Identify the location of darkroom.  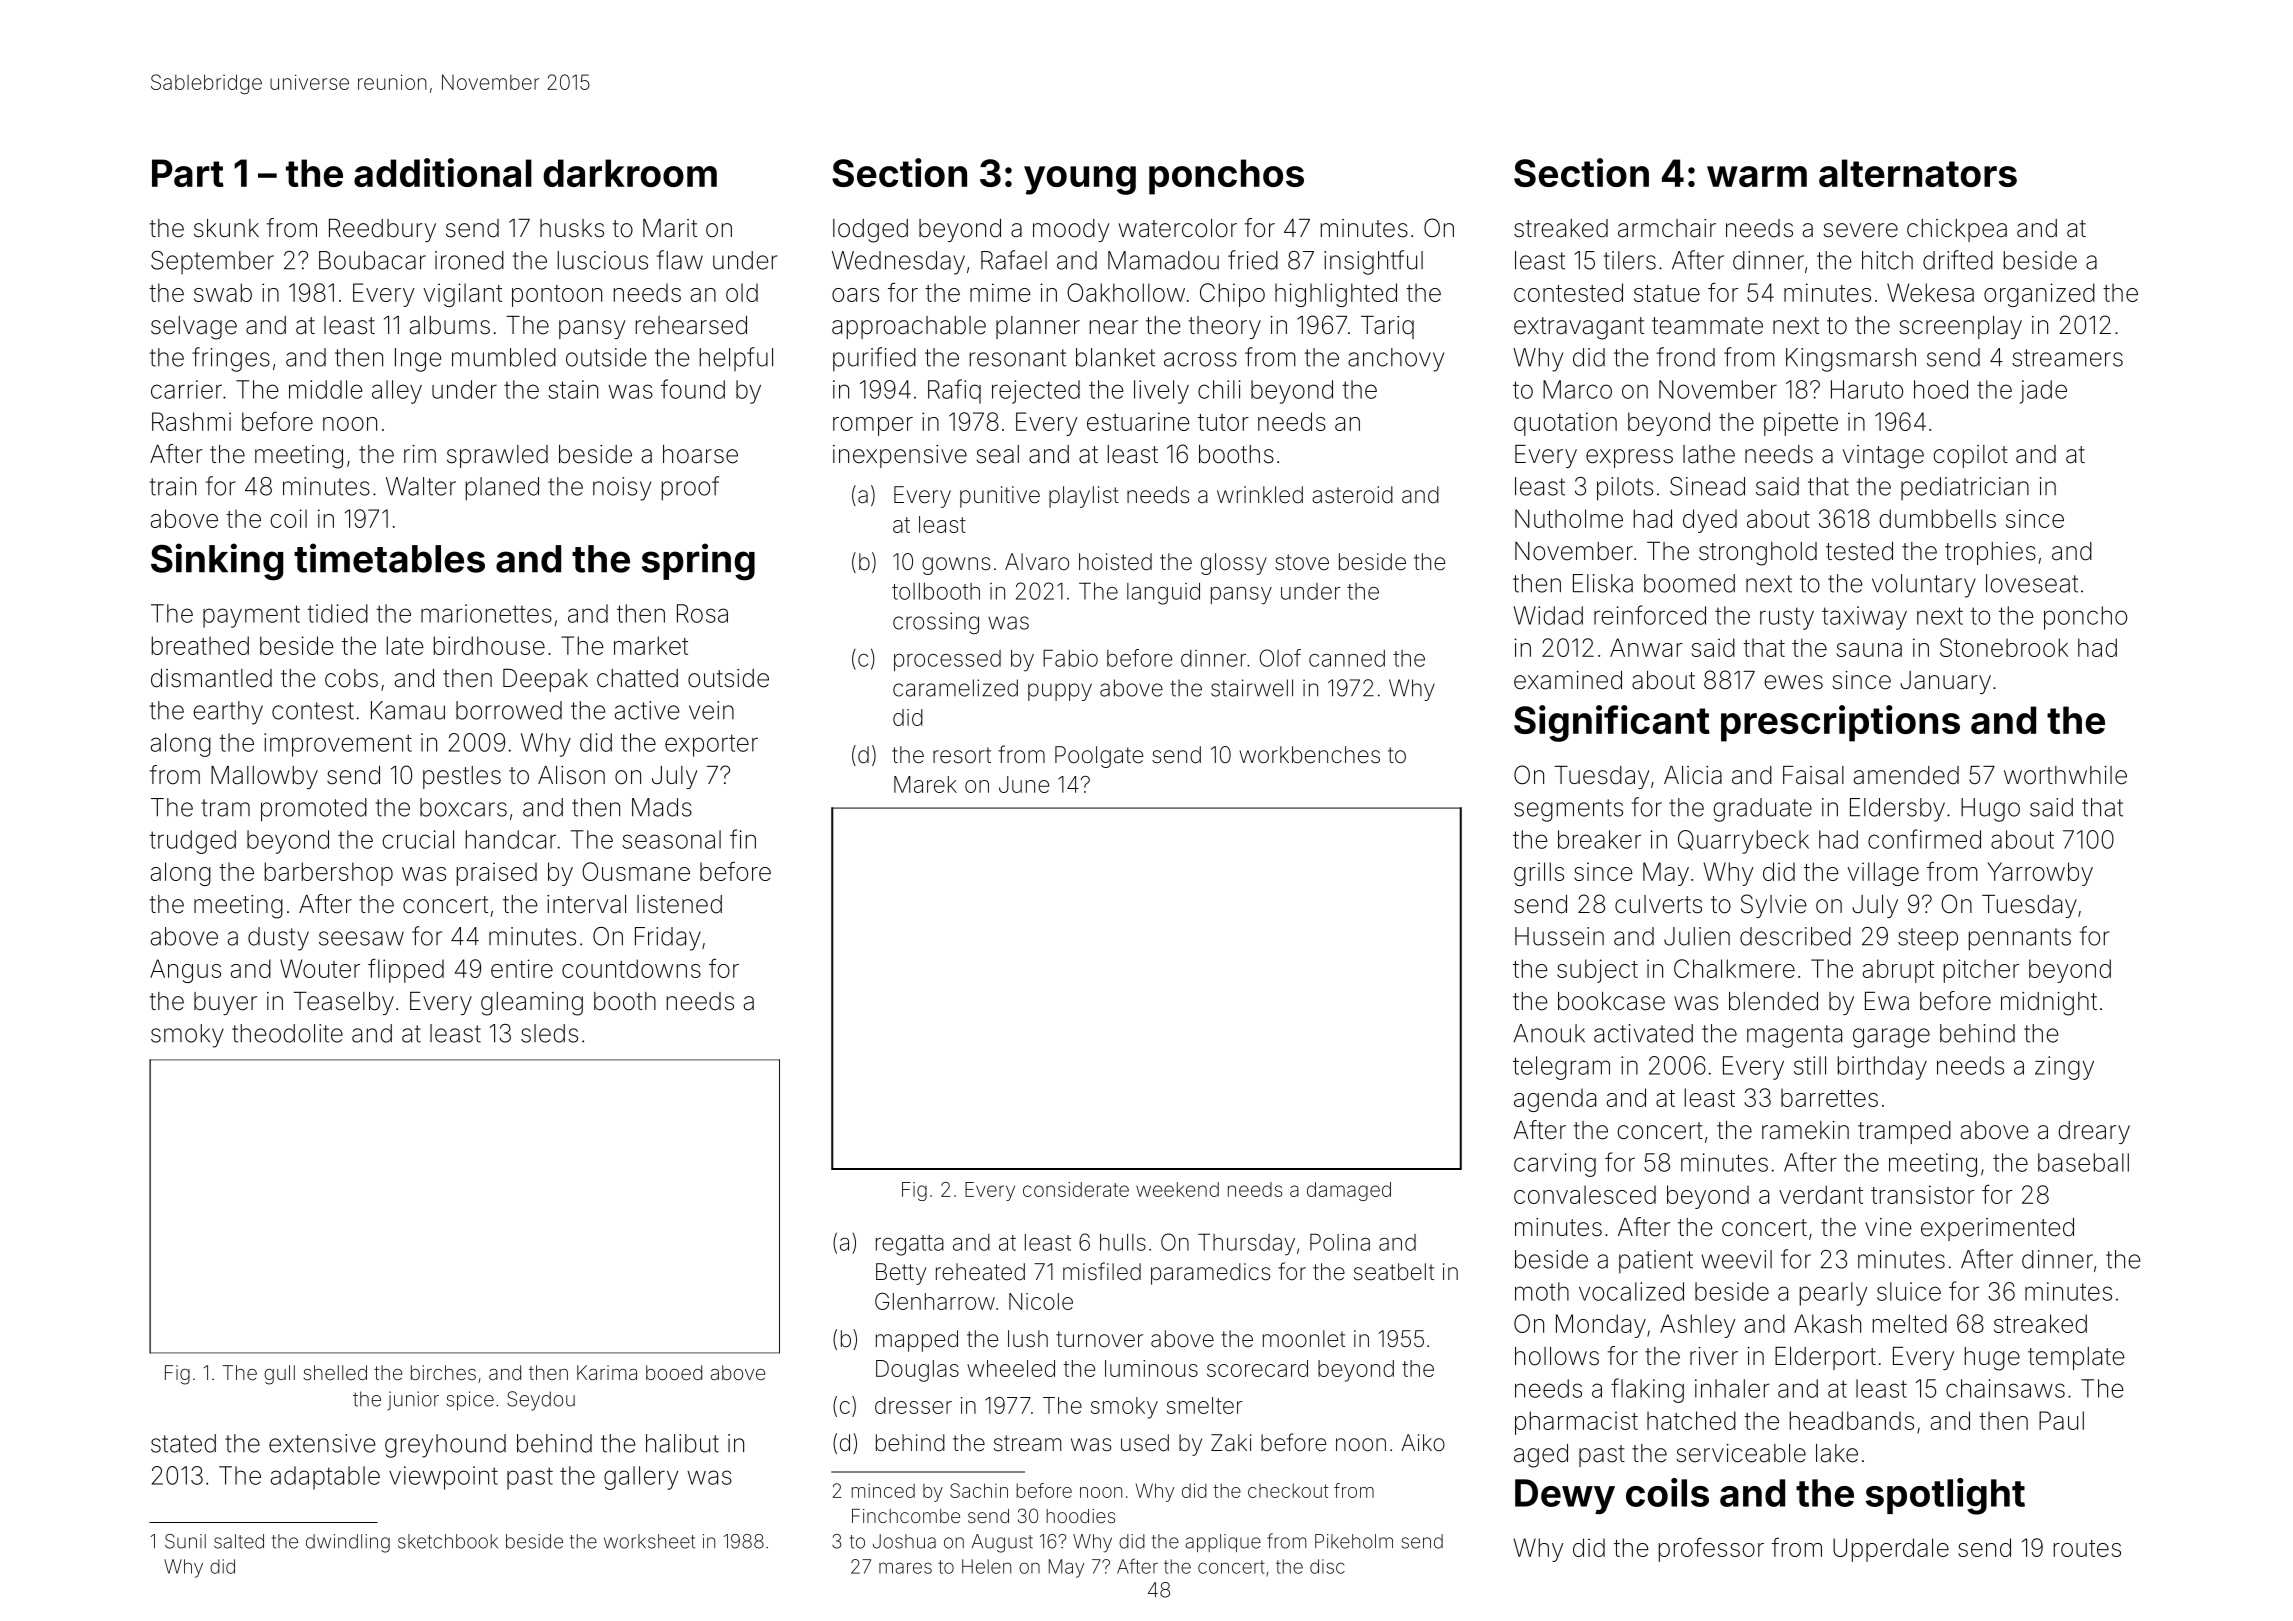
(630, 173).
